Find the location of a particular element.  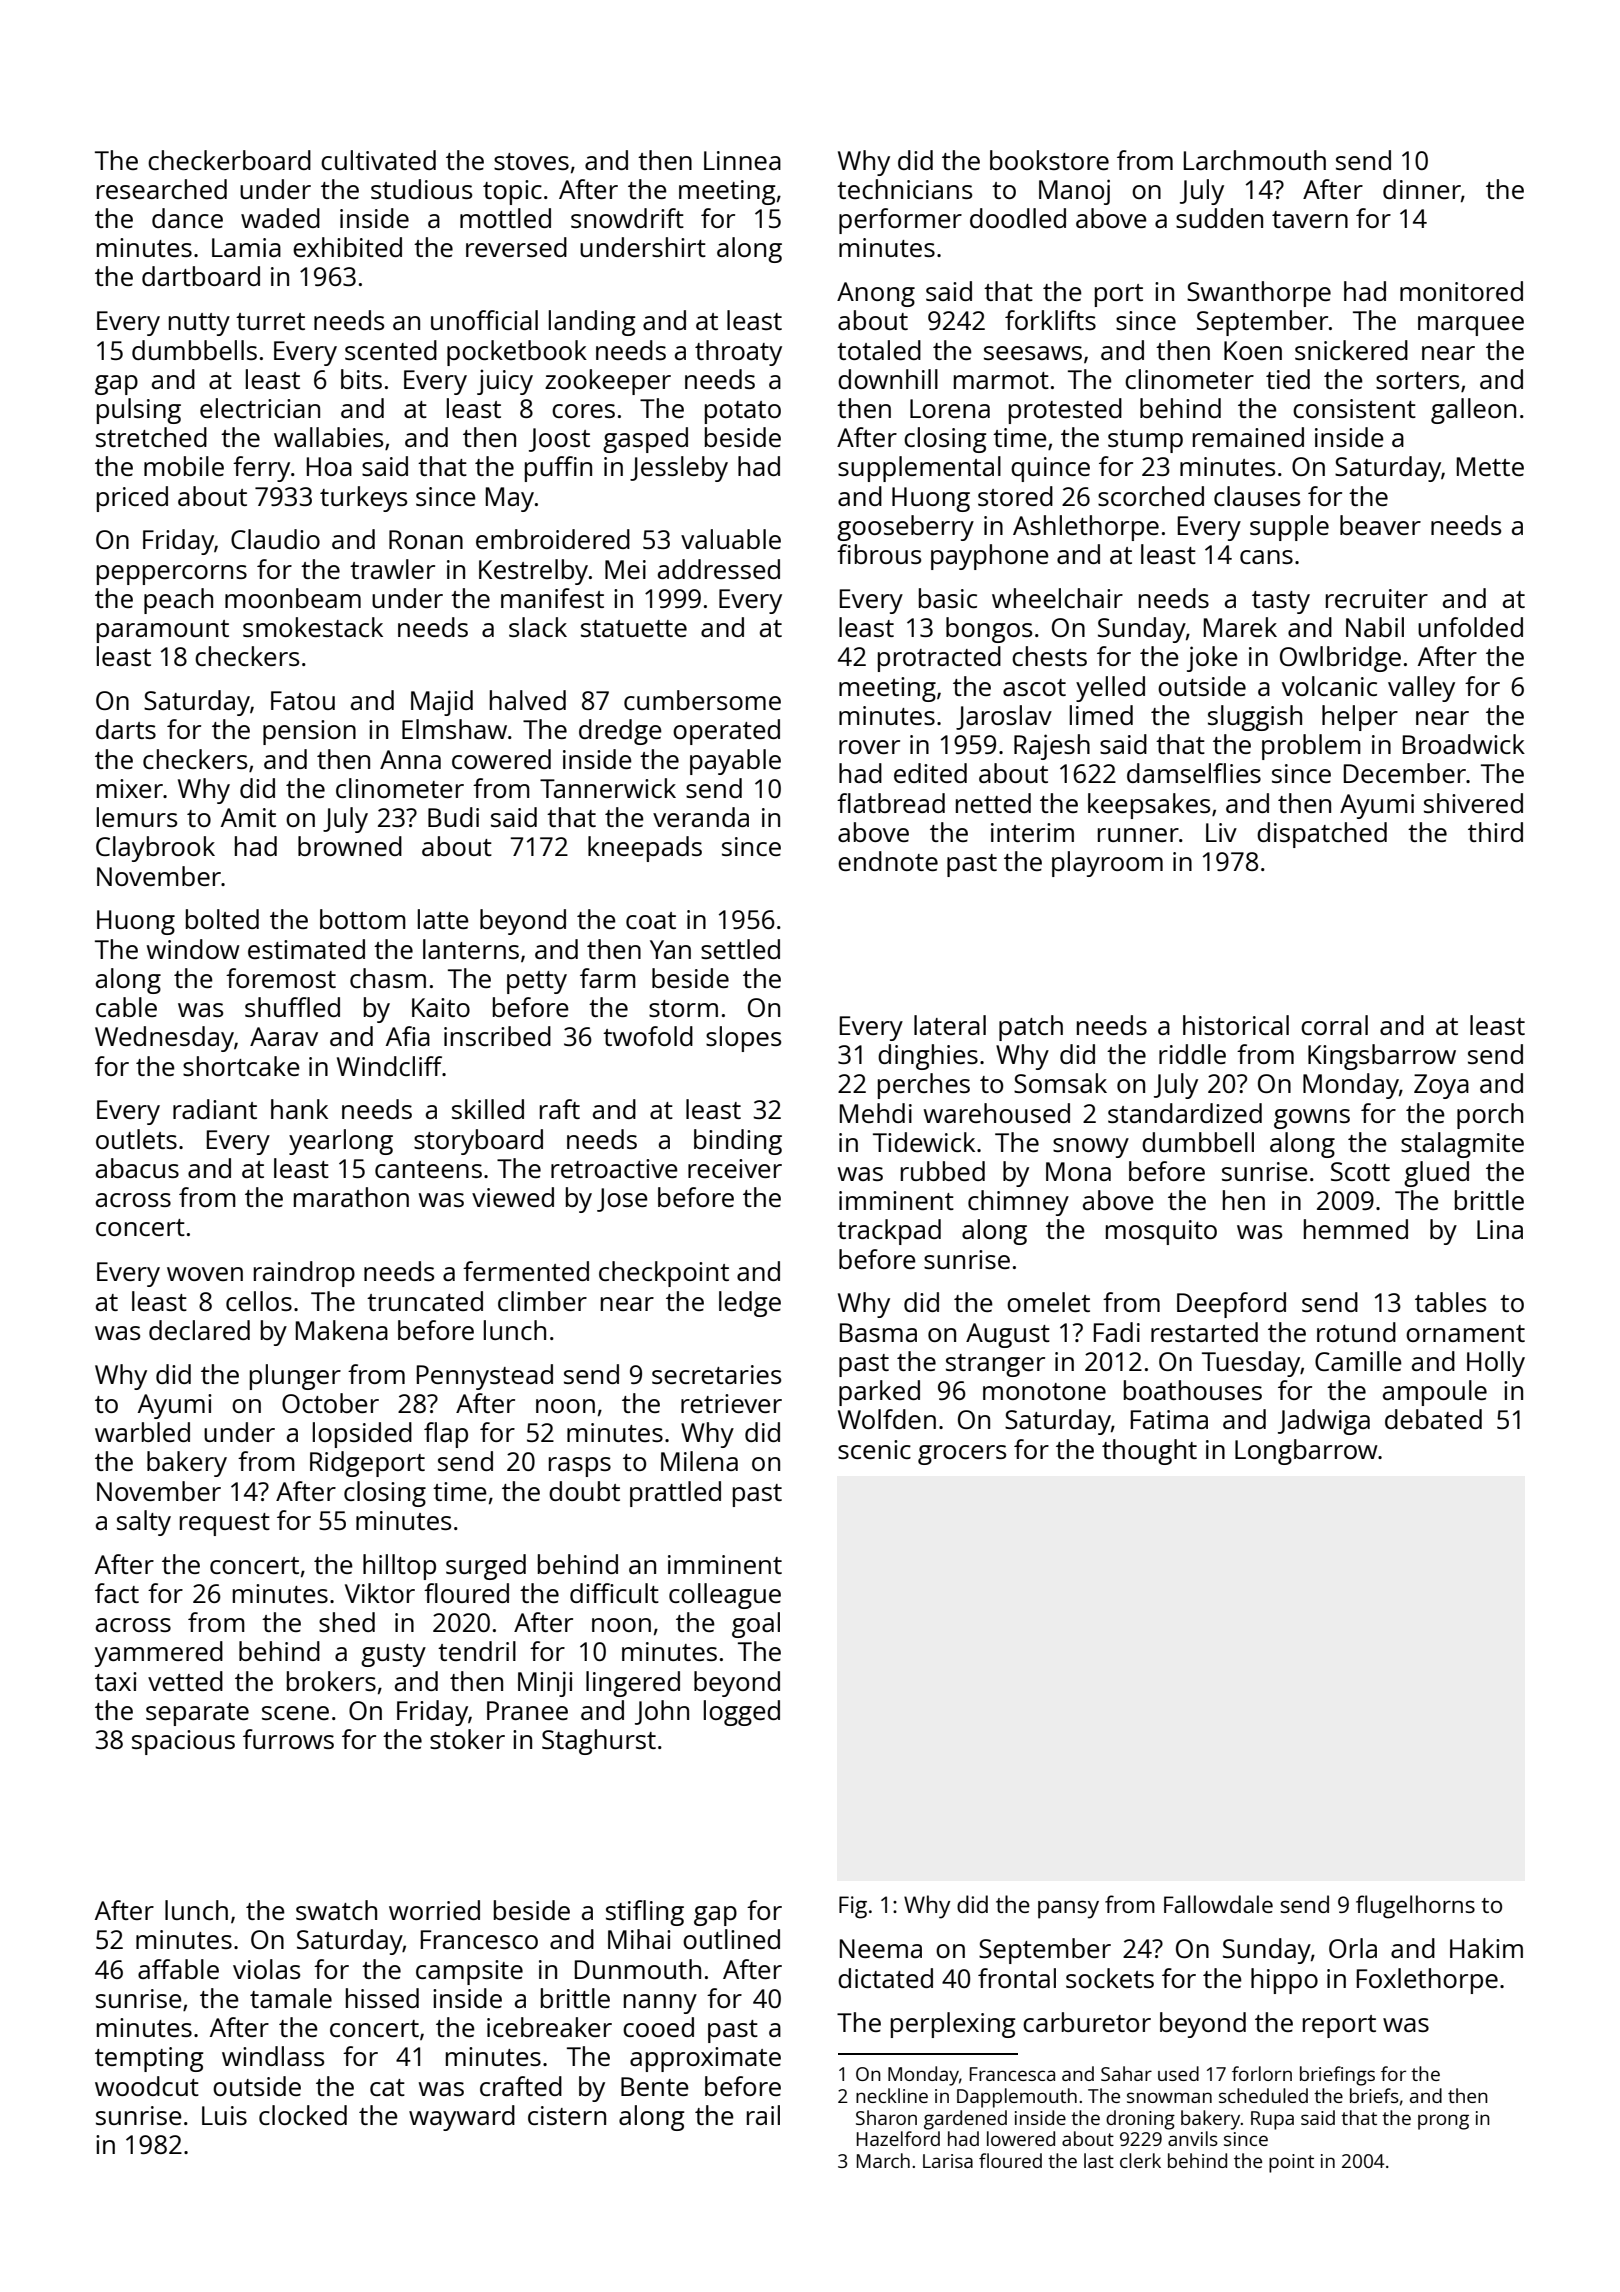

bookstore is located at coordinates (1049, 160).
